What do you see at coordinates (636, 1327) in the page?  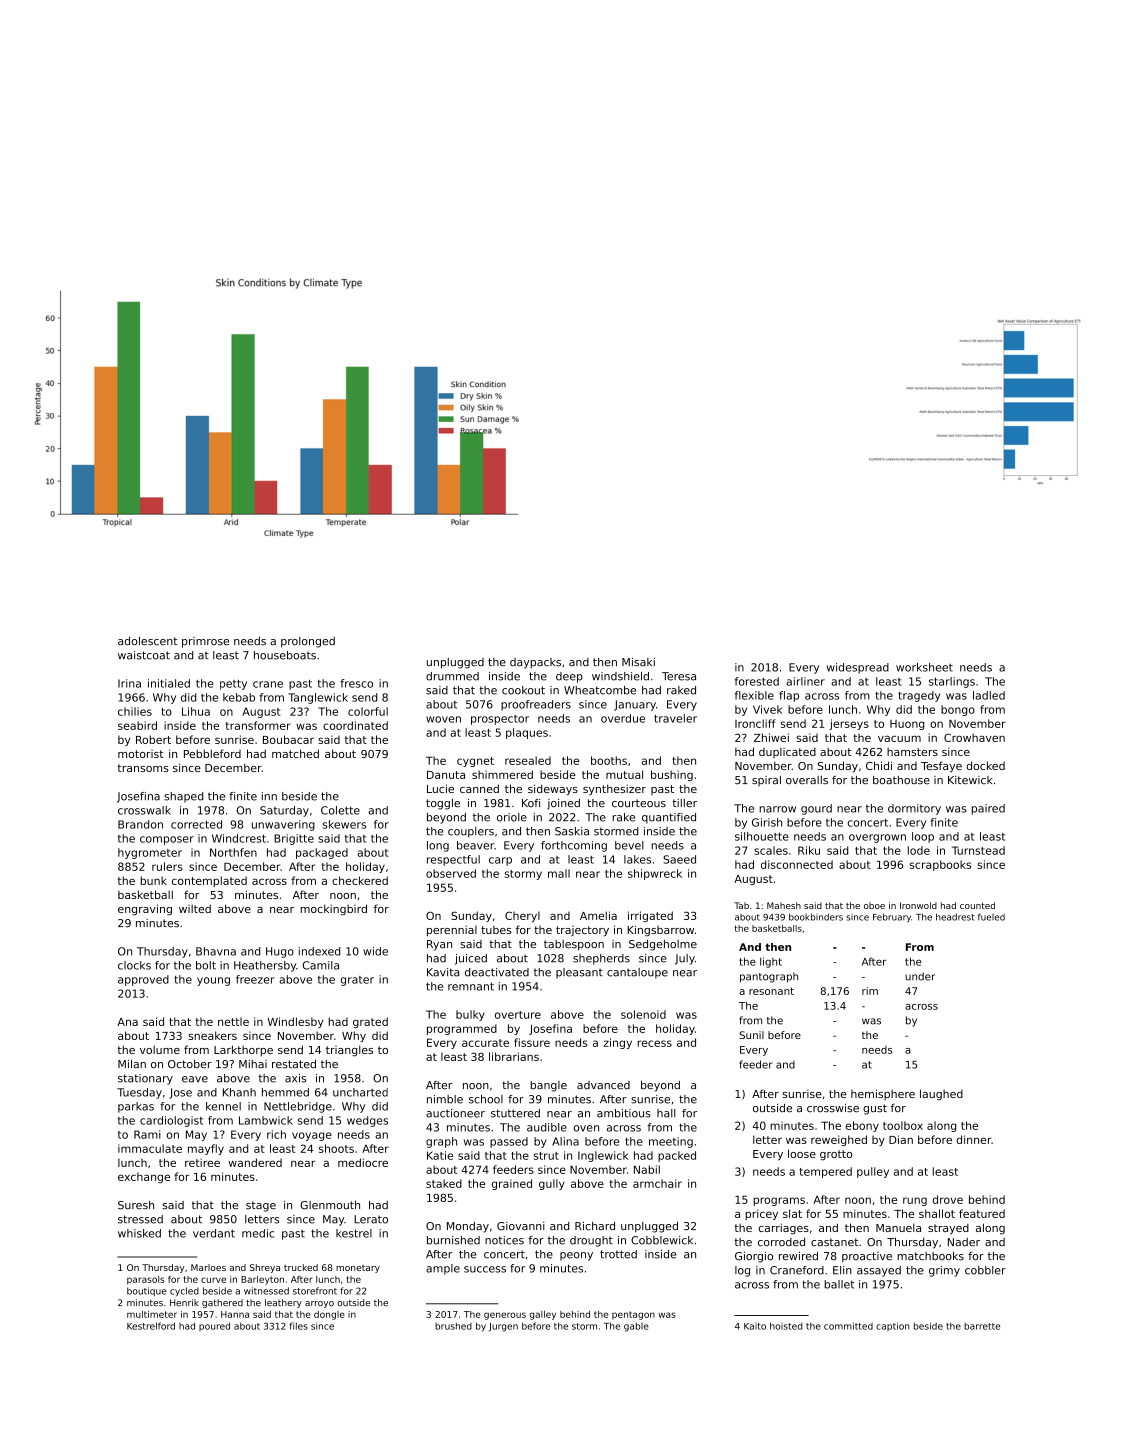 I see `gable` at bounding box center [636, 1327].
